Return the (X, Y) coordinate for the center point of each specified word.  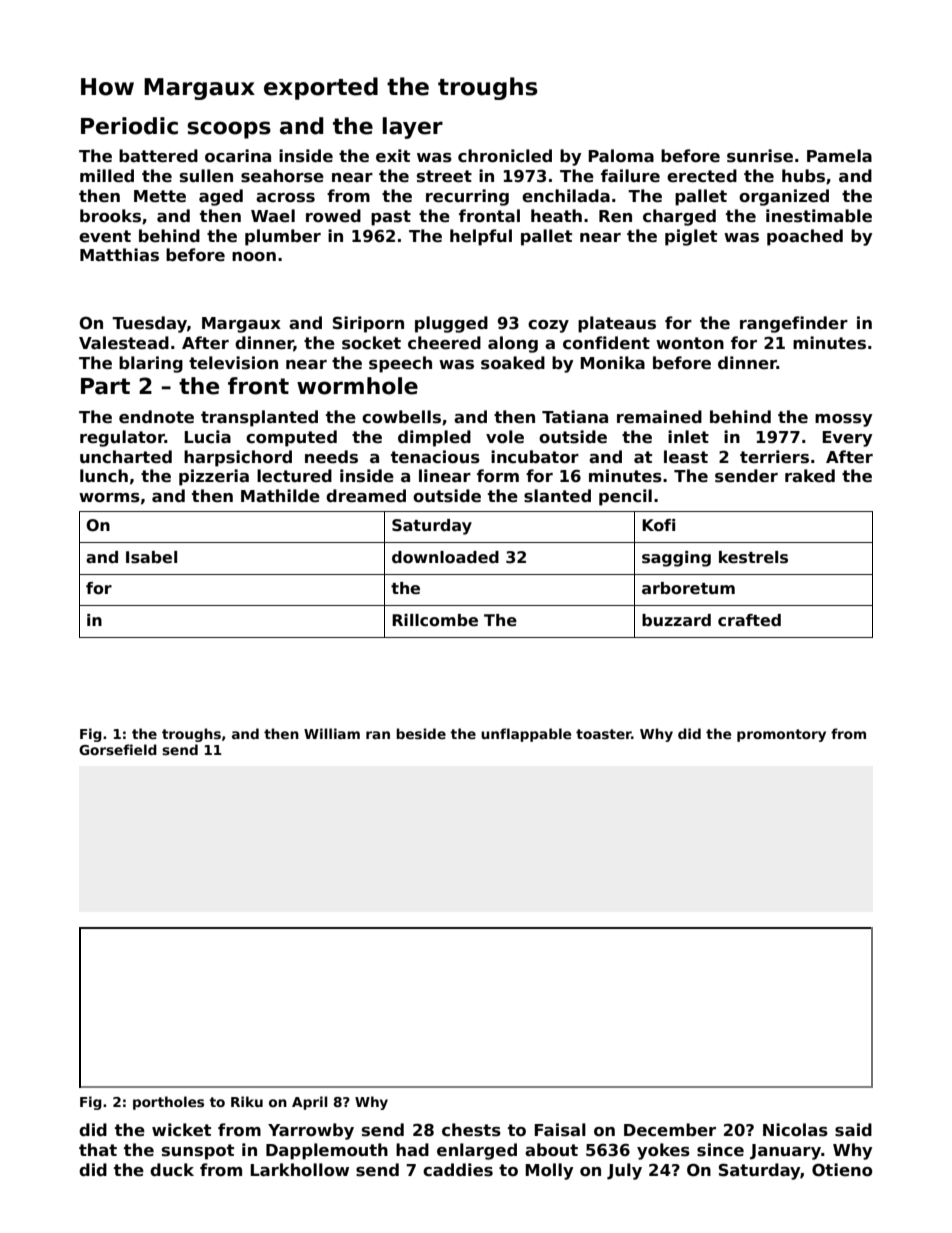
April (310, 1103)
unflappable (526, 735)
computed (291, 438)
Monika (612, 363)
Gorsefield (118, 749)
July (624, 1171)
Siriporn (368, 324)
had (412, 1149)
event (105, 236)
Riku (247, 1101)
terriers (774, 457)
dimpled (434, 438)
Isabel (151, 557)
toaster (604, 734)
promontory (781, 735)
